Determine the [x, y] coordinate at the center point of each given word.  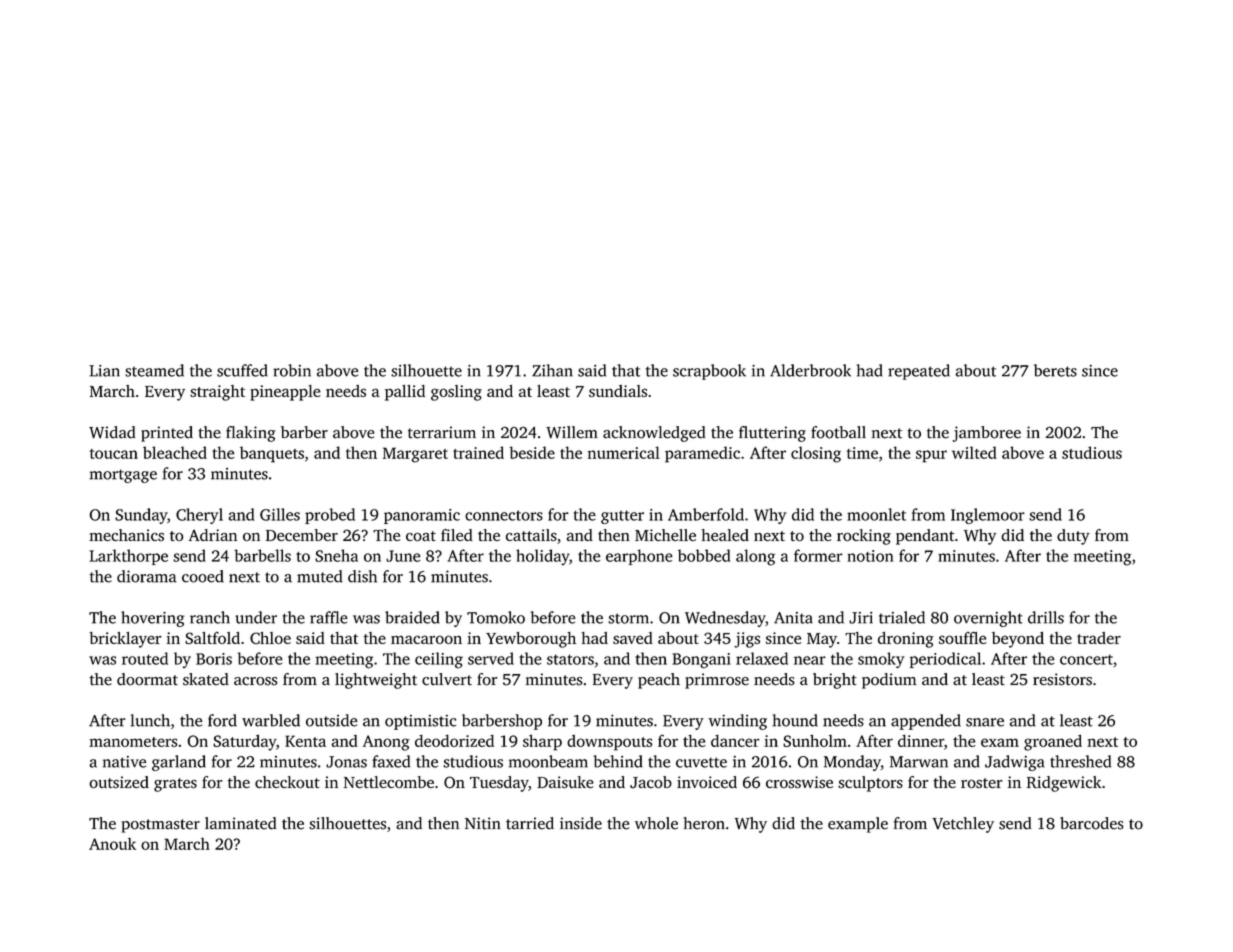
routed [145, 658]
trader [1099, 638]
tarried [530, 823]
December [302, 535]
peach [659, 681]
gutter [622, 517]
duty [1073, 537]
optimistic [420, 722]
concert [1086, 659]
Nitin [483, 823]
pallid [405, 393]
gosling [456, 393]
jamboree [987, 434]
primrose [717, 681]
